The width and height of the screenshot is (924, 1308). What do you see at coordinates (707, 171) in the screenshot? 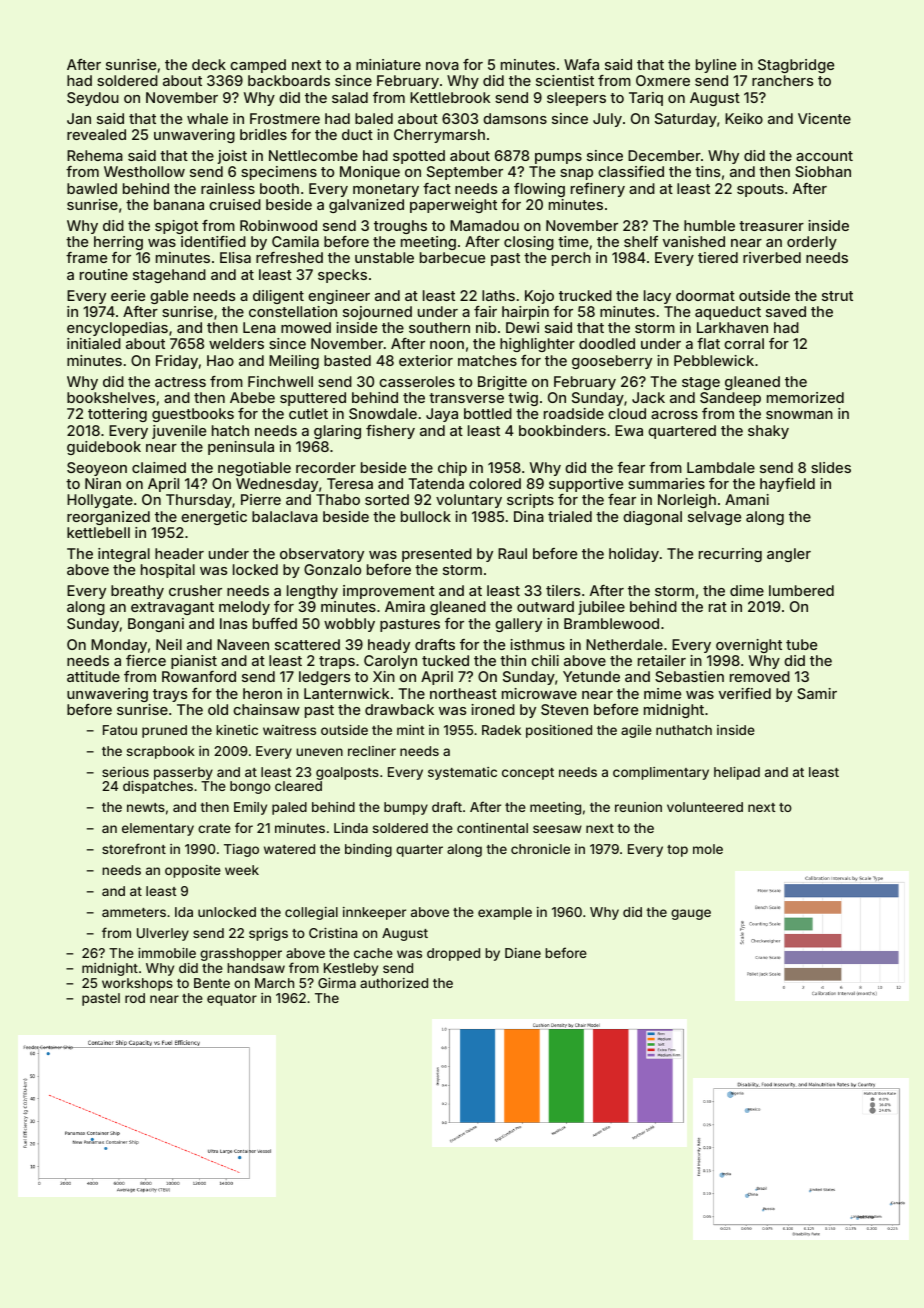
I see `tins` at bounding box center [707, 171].
